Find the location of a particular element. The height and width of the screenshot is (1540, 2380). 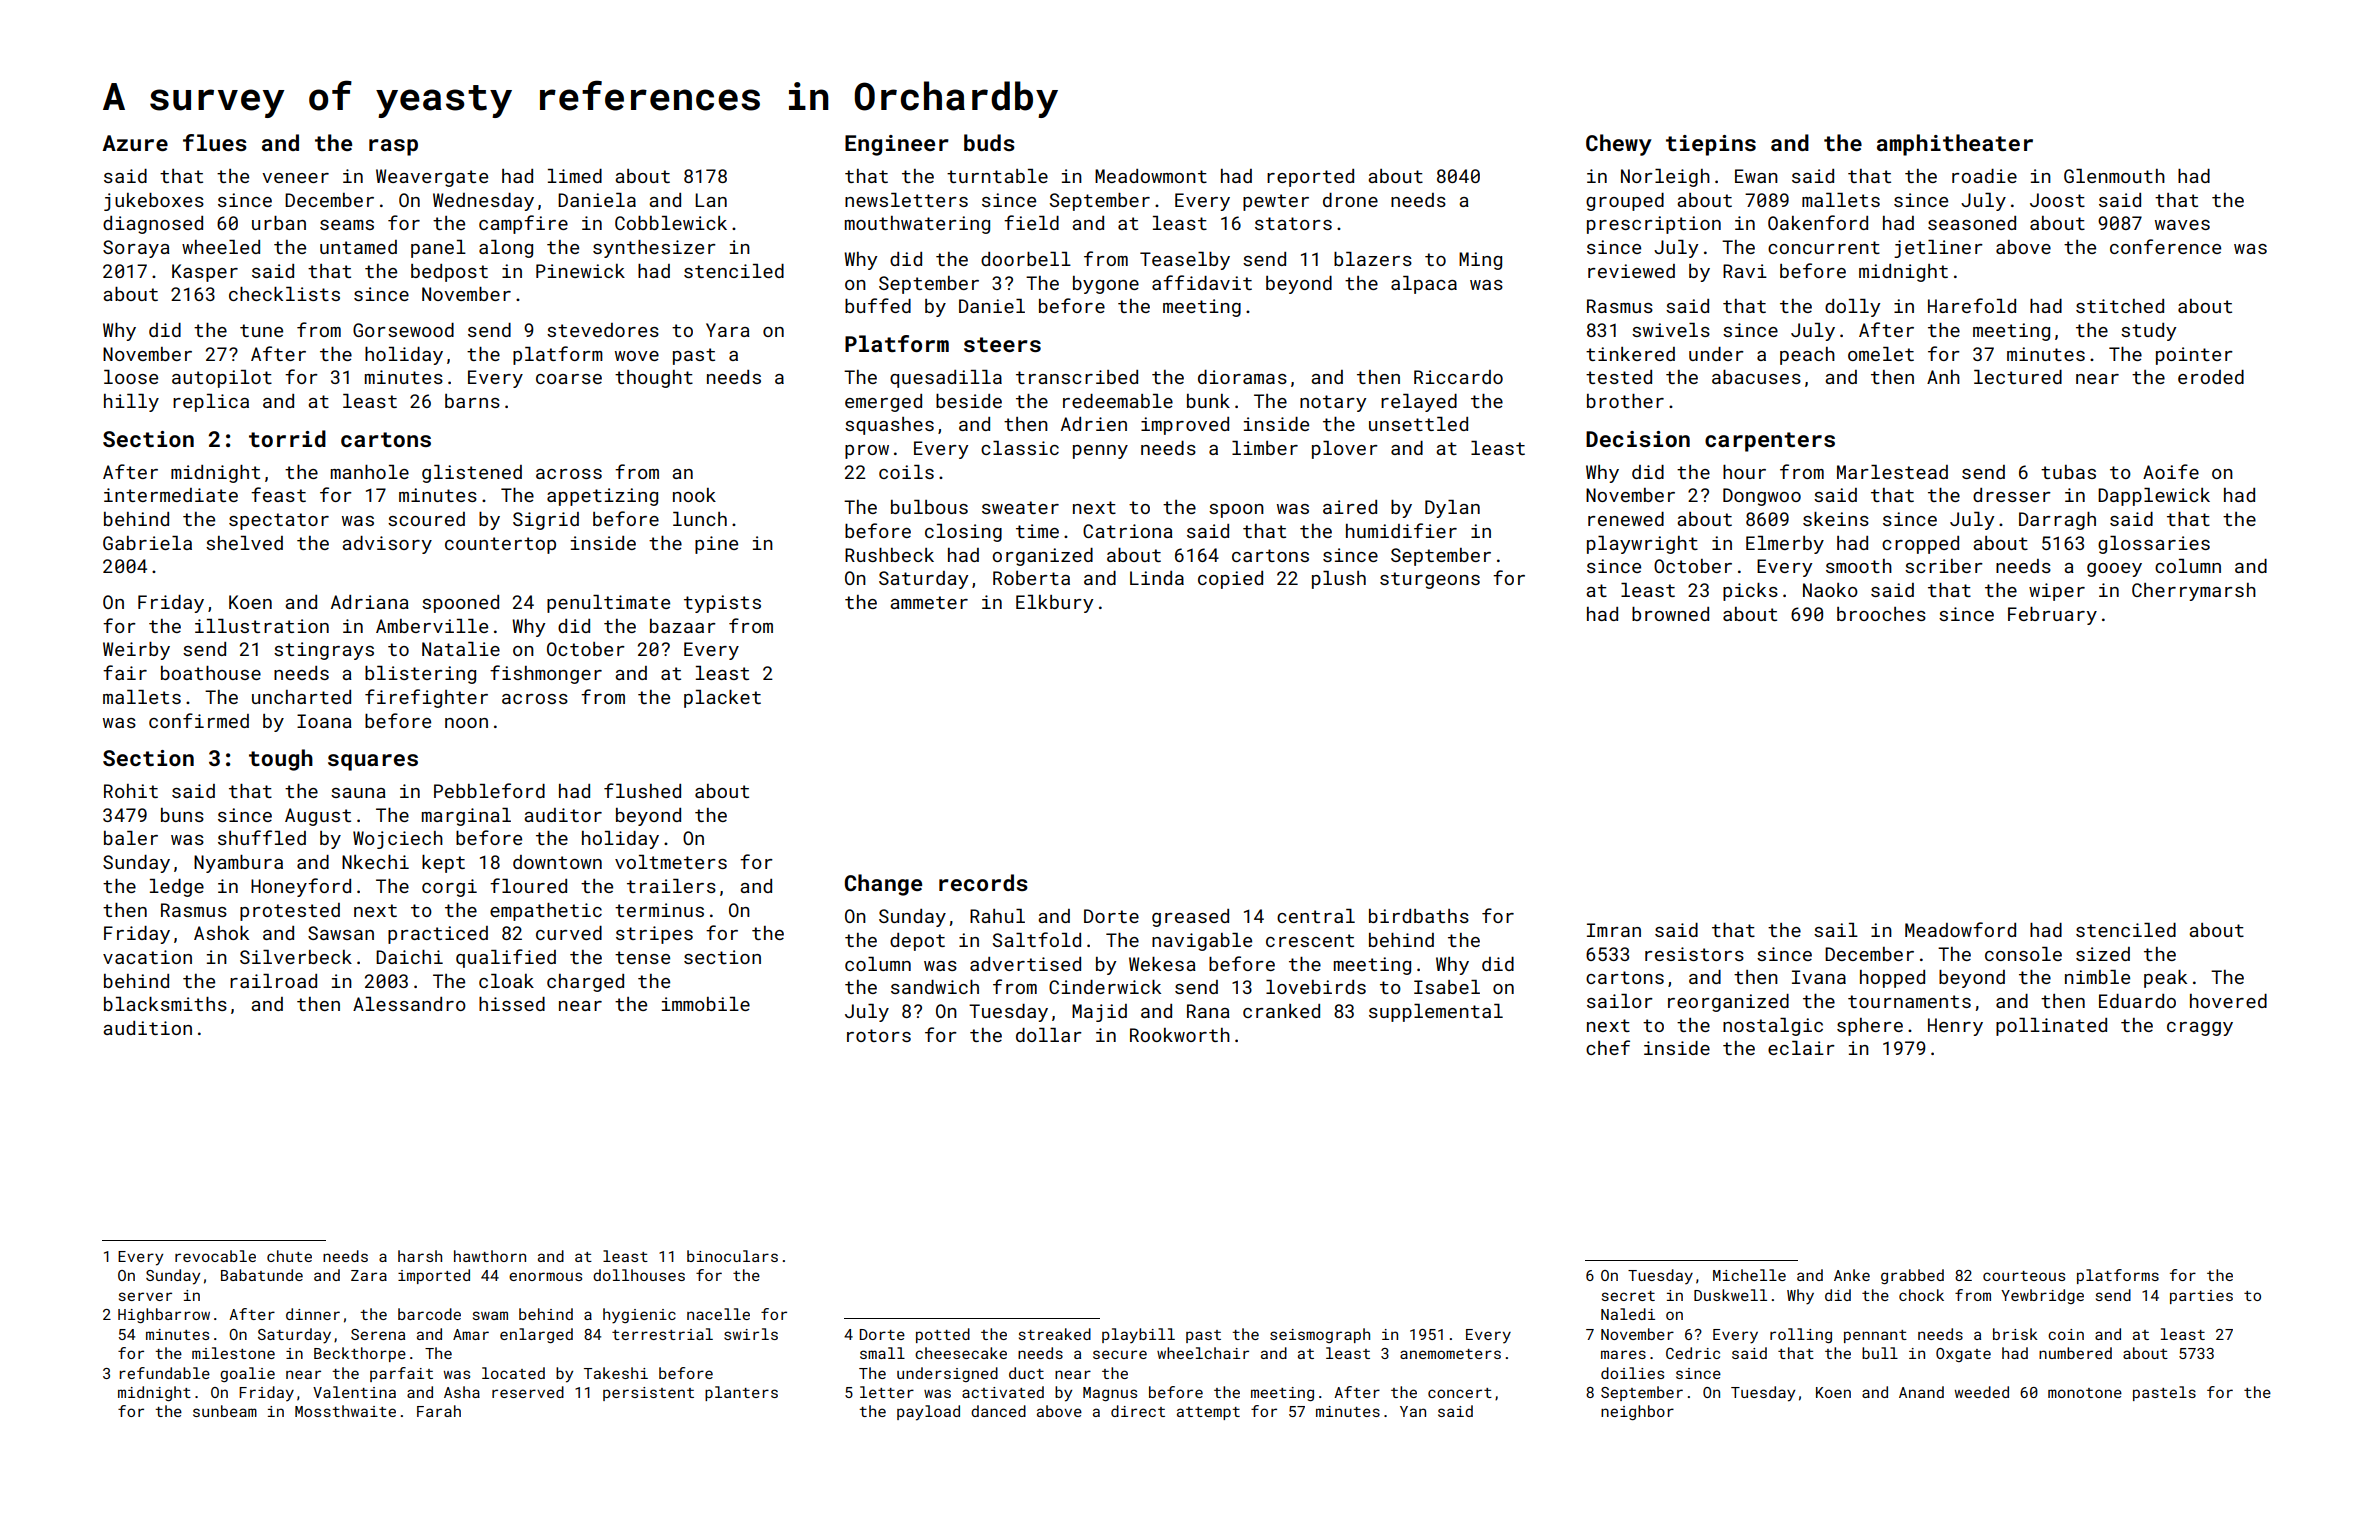

Pebbleford is located at coordinates (489, 790).
